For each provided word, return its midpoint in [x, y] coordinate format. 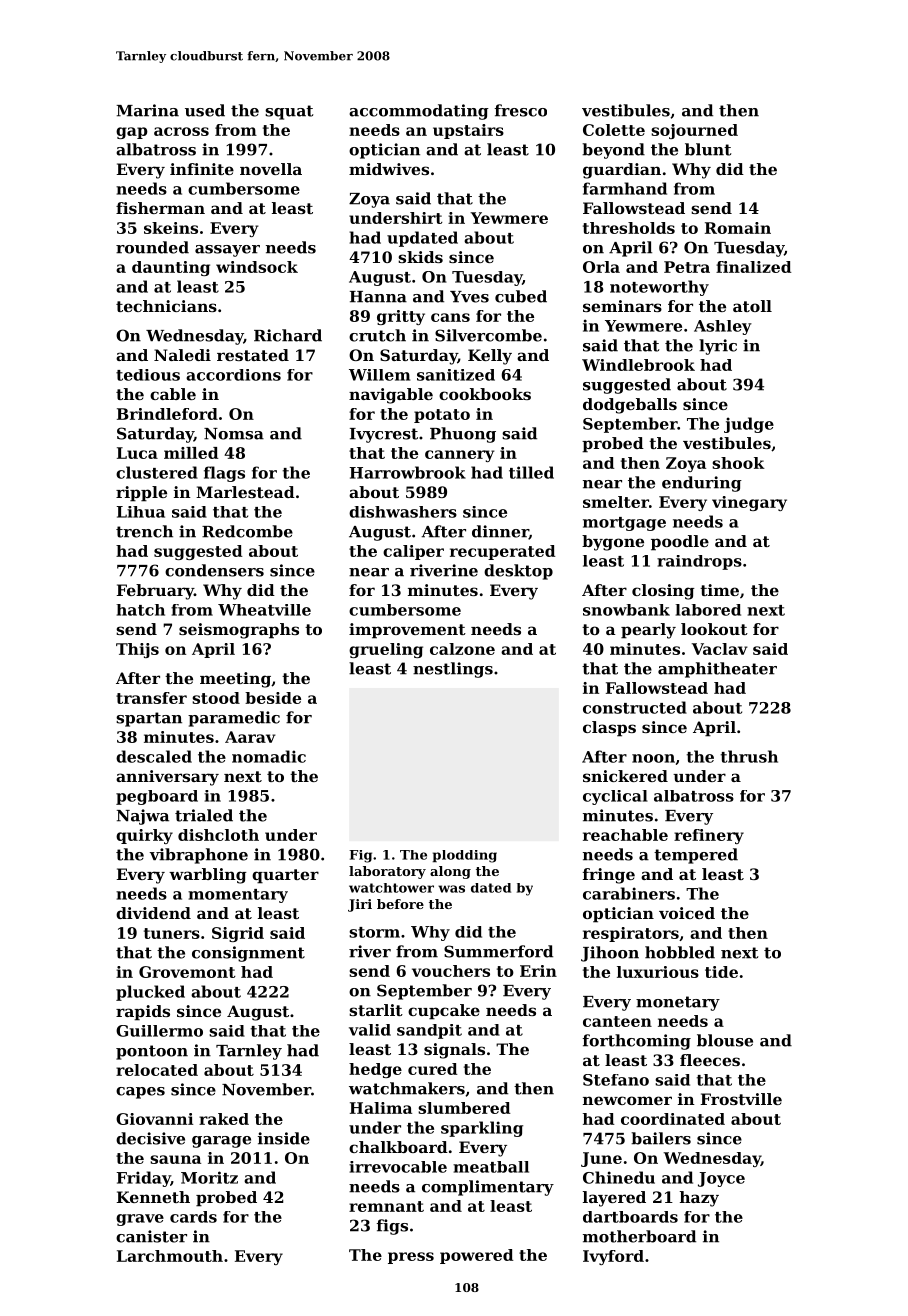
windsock [257, 267]
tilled [531, 472]
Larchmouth [170, 1256]
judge [749, 425]
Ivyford [613, 1257]
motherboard [639, 1236]
